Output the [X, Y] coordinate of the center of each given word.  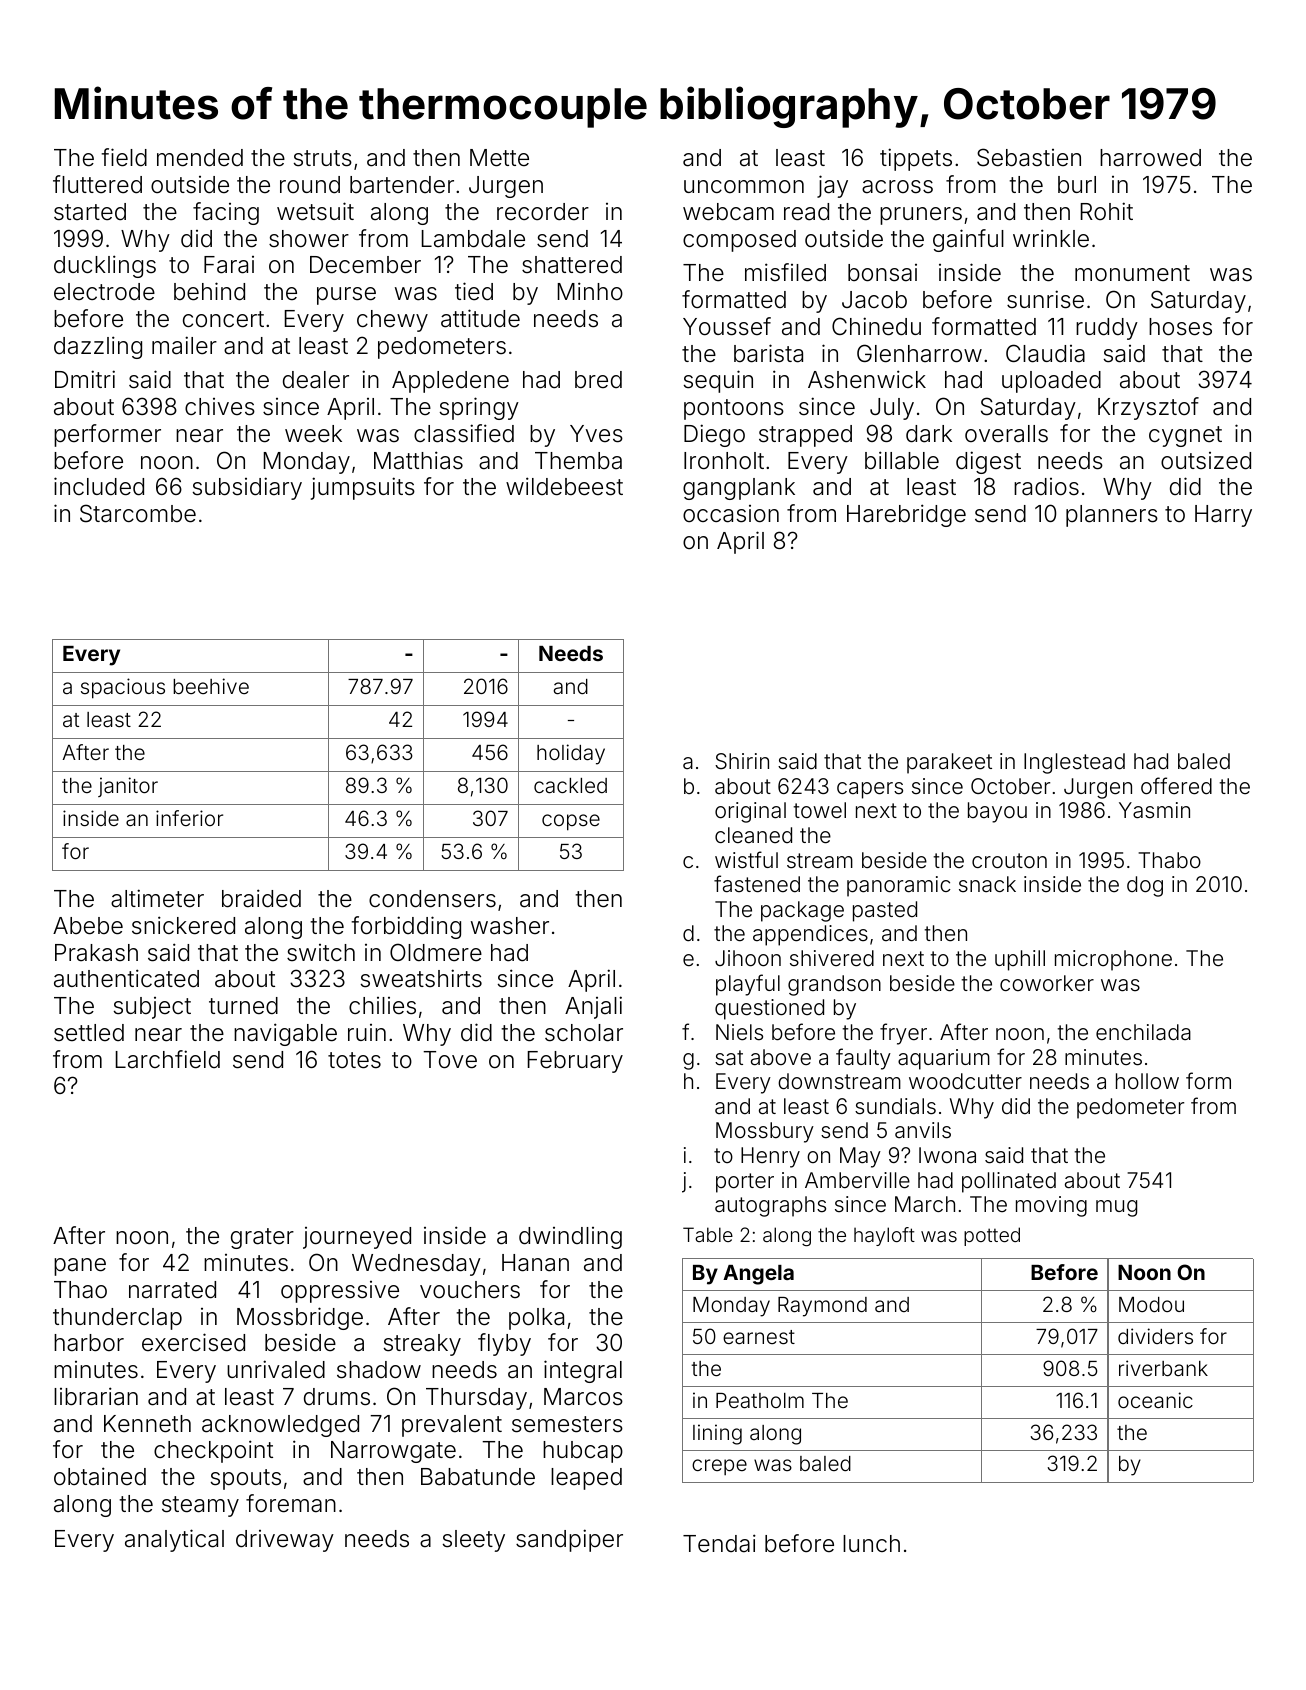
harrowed [1150, 158]
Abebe [88, 926]
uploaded [1051, 382]
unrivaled [276, 1369]
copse [571, 822]
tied [474, 291]
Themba [578, 461]
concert [223, 319]
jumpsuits [363, 488]
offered [1176, 786]
